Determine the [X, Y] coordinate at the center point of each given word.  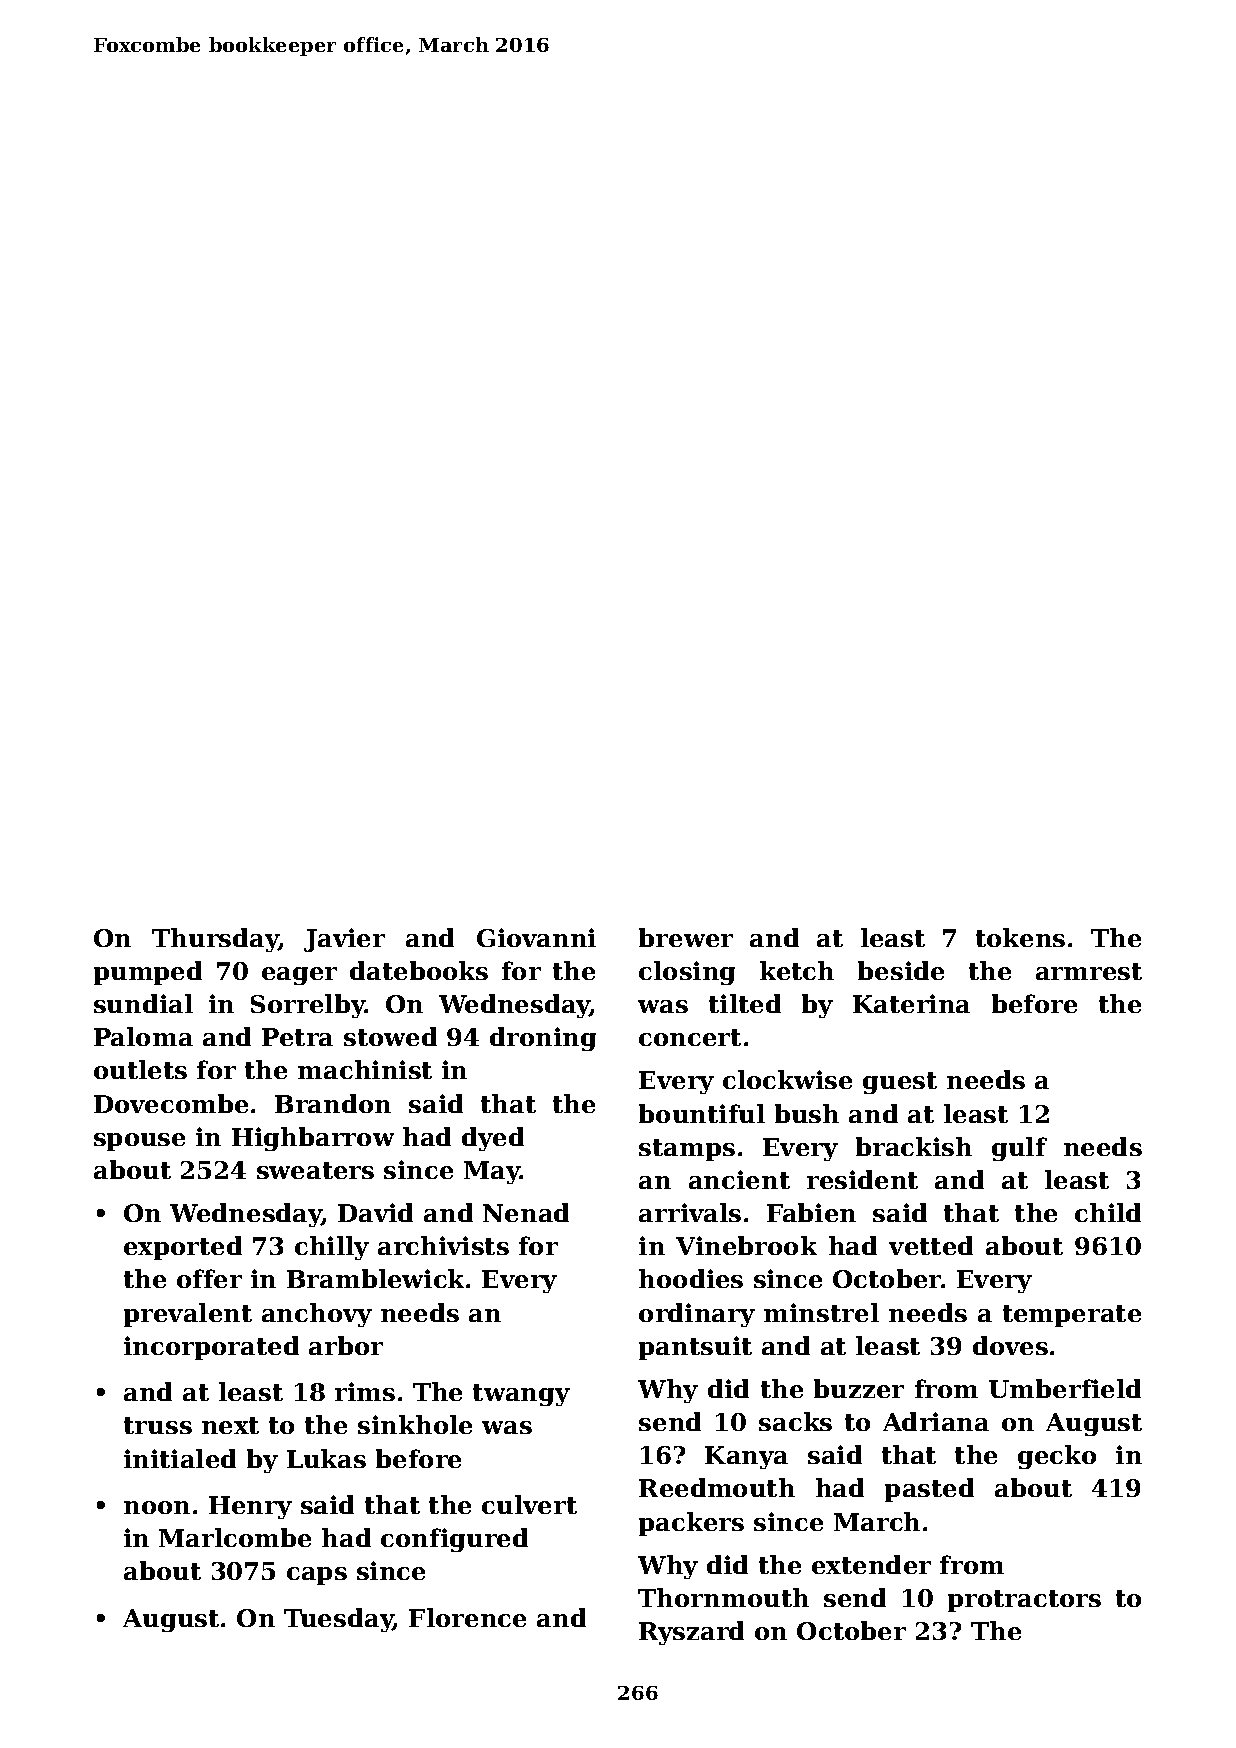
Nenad [526, 1212]
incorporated [211, 1348]
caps [317, 1576]
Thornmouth [723, 1597]
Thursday [215, 940]
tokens [1020, 937]
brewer [686, 937]
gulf [1019, 1149]
